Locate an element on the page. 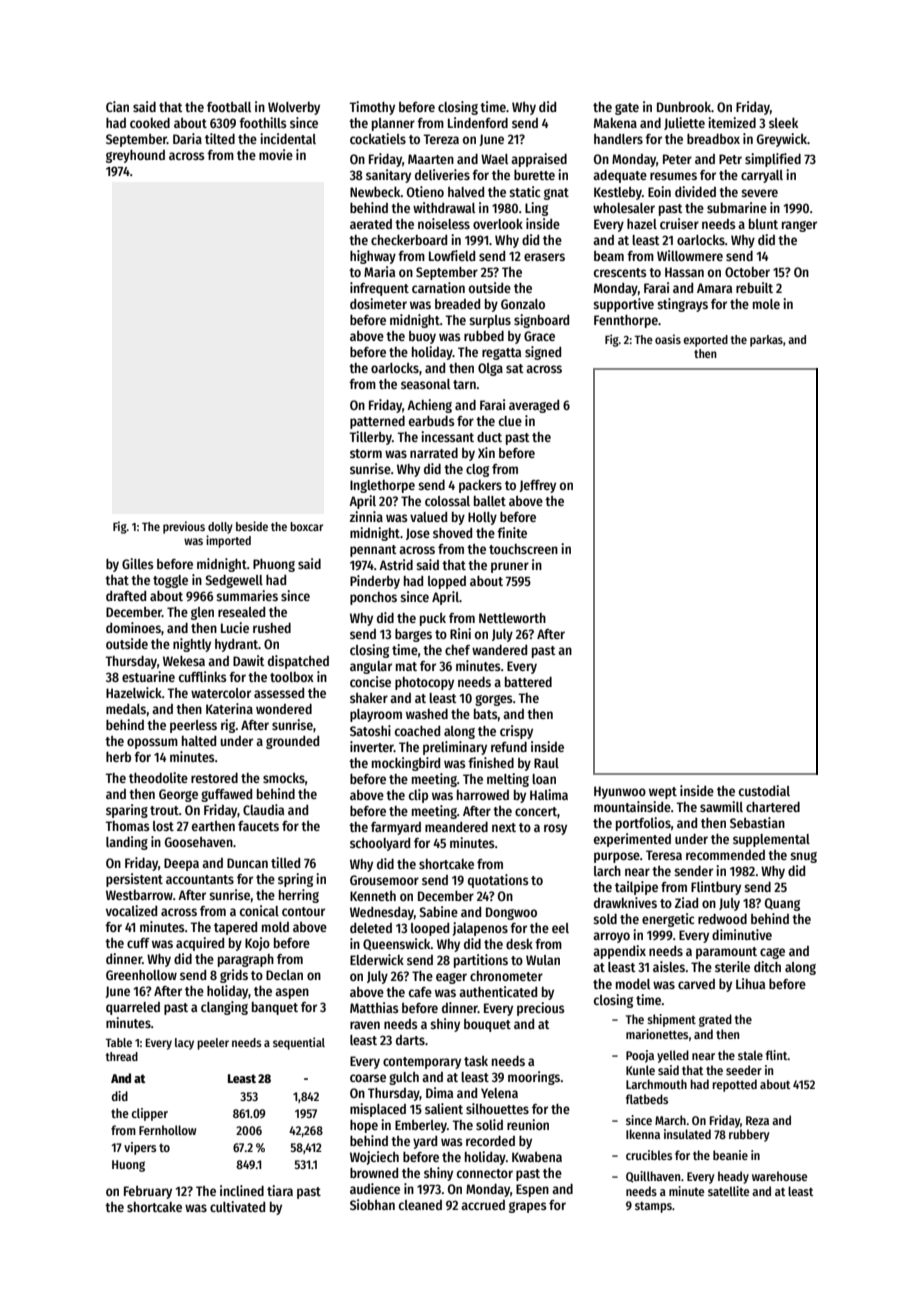  Timothy is located at coordinates (372, 108).
